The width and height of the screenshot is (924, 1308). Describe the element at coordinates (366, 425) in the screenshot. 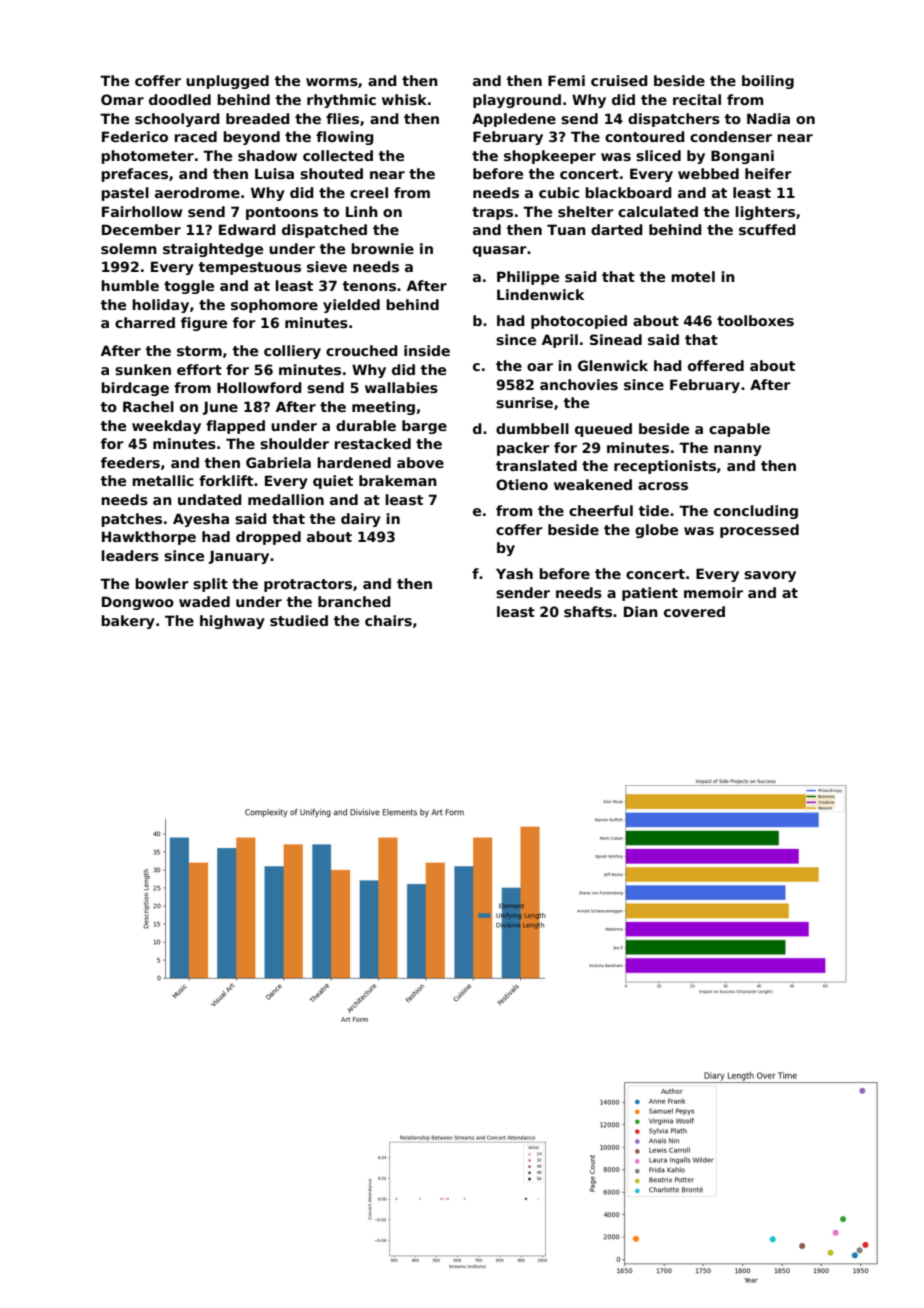

I see `durable` at that location.
